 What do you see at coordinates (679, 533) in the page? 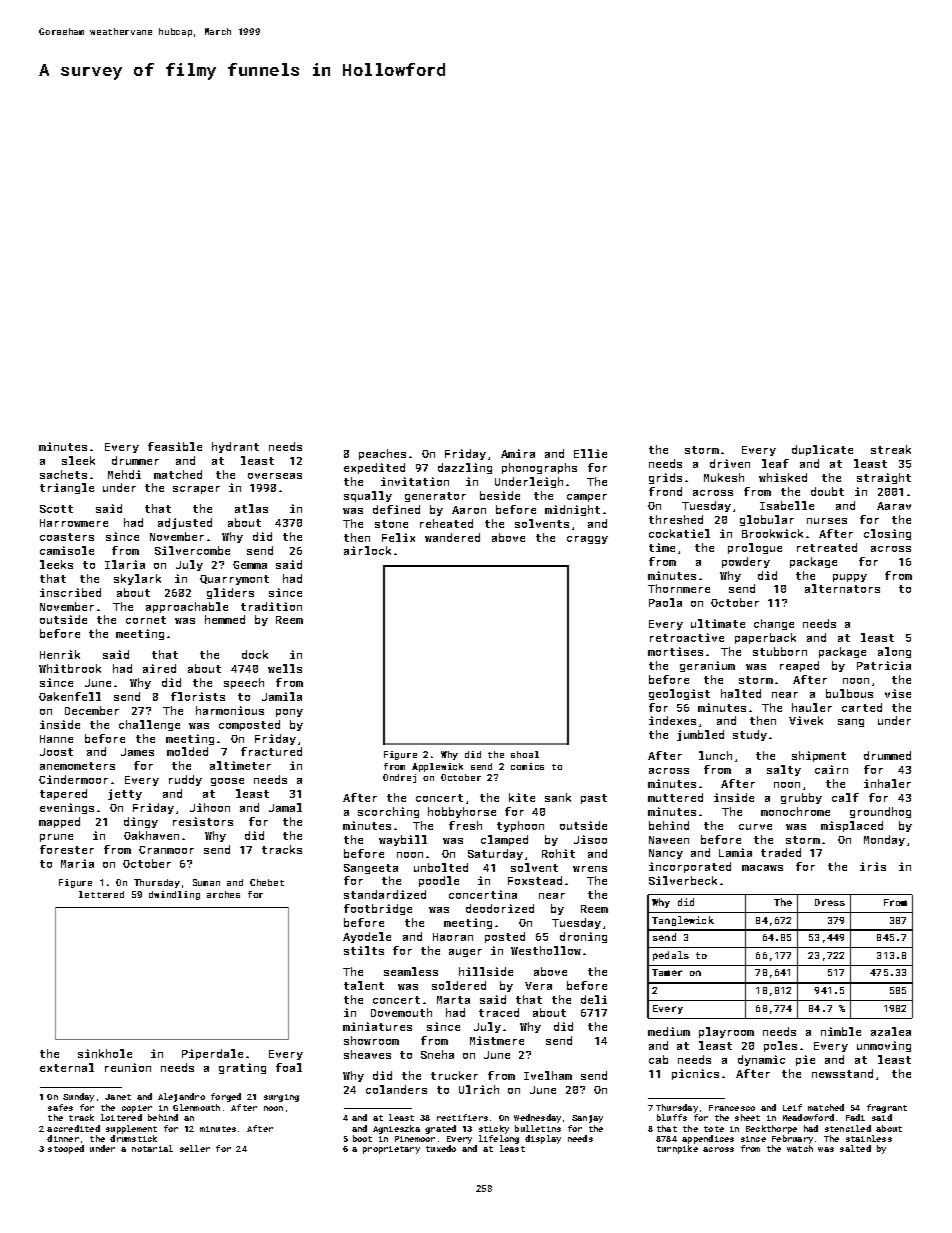
I see `cockatiel` at bounding box center [679, 533].
